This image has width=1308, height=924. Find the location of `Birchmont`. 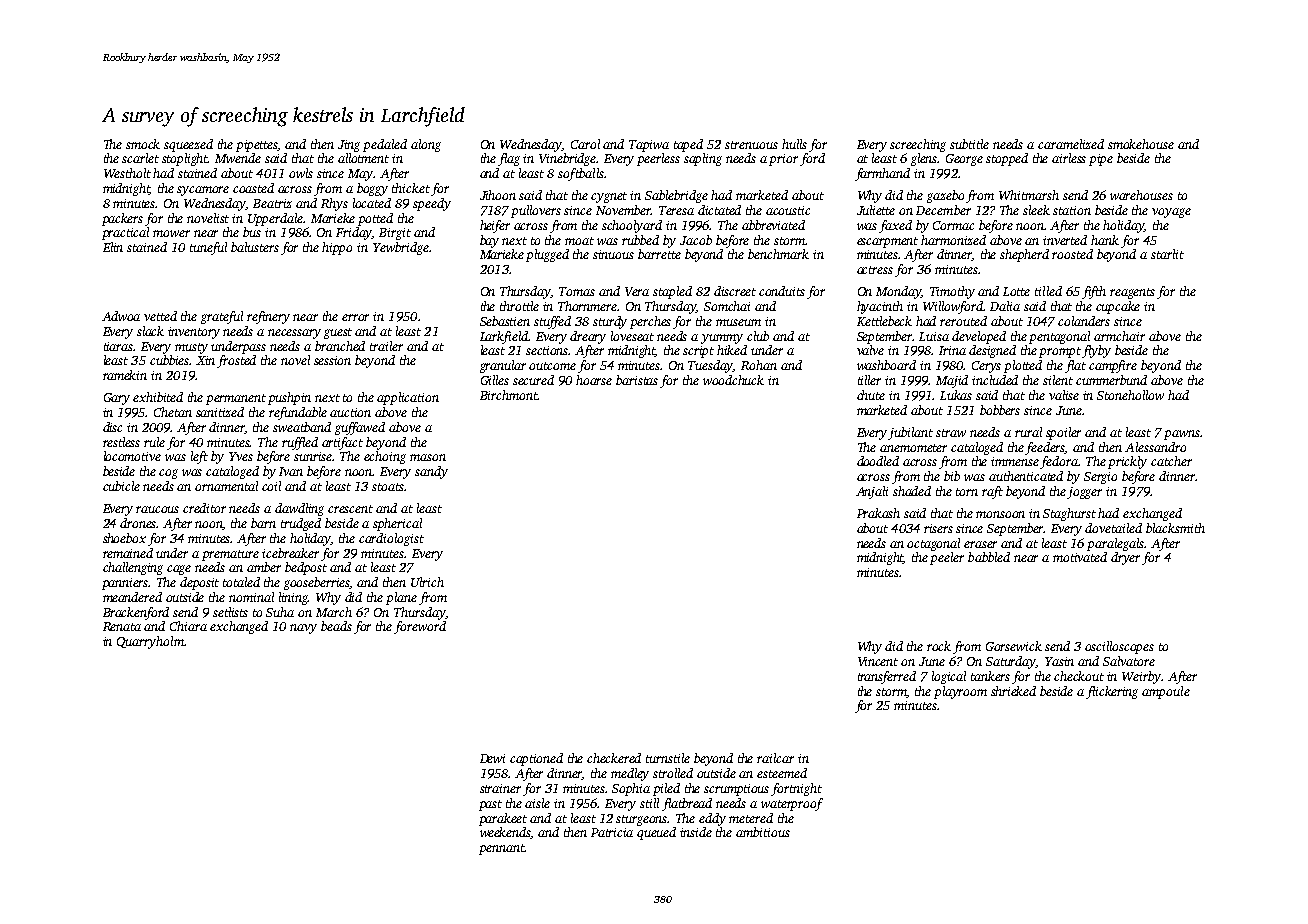

Birchmont is located at coordinates (508, 395).
